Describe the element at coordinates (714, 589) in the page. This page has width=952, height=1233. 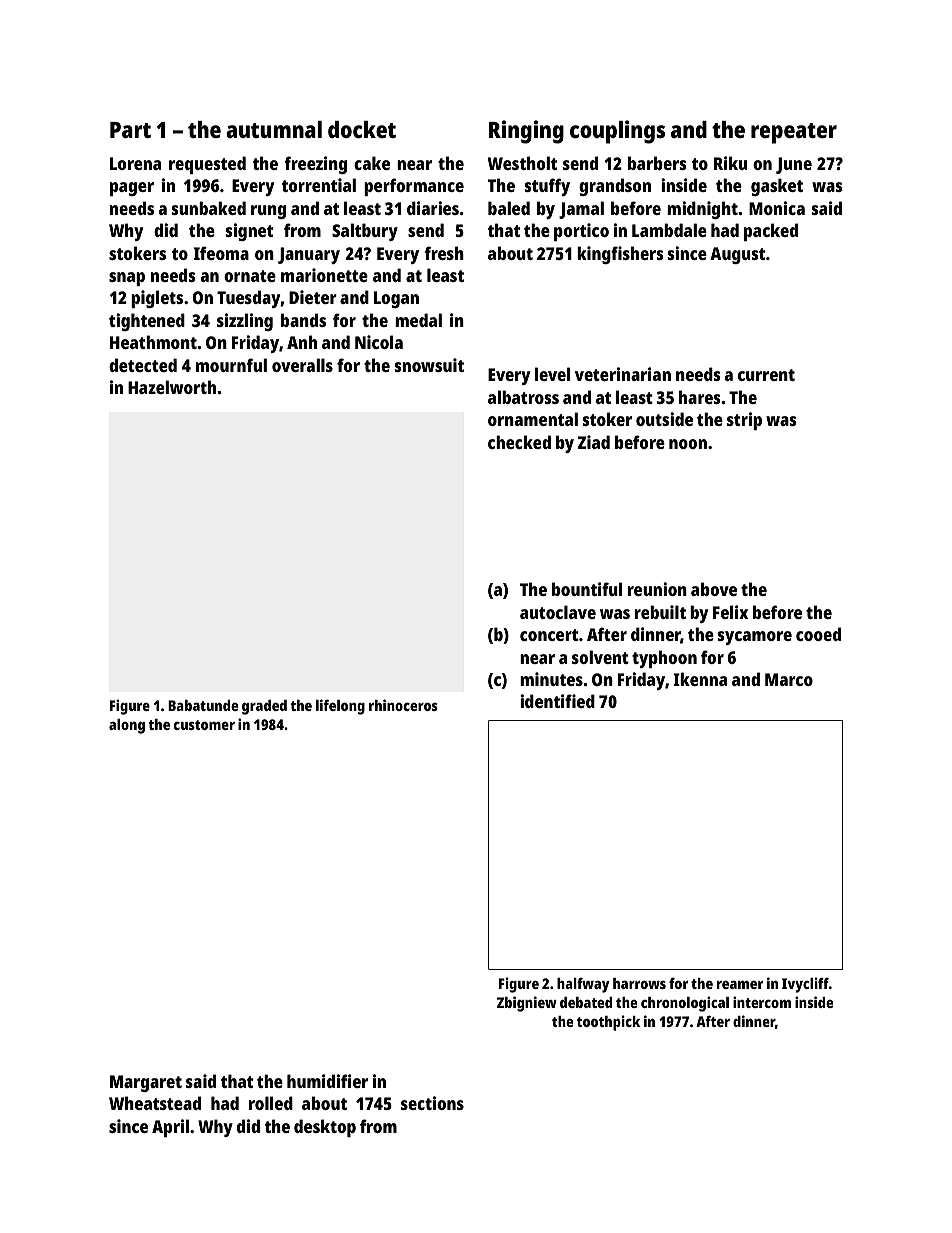
I see `above` at that location.
